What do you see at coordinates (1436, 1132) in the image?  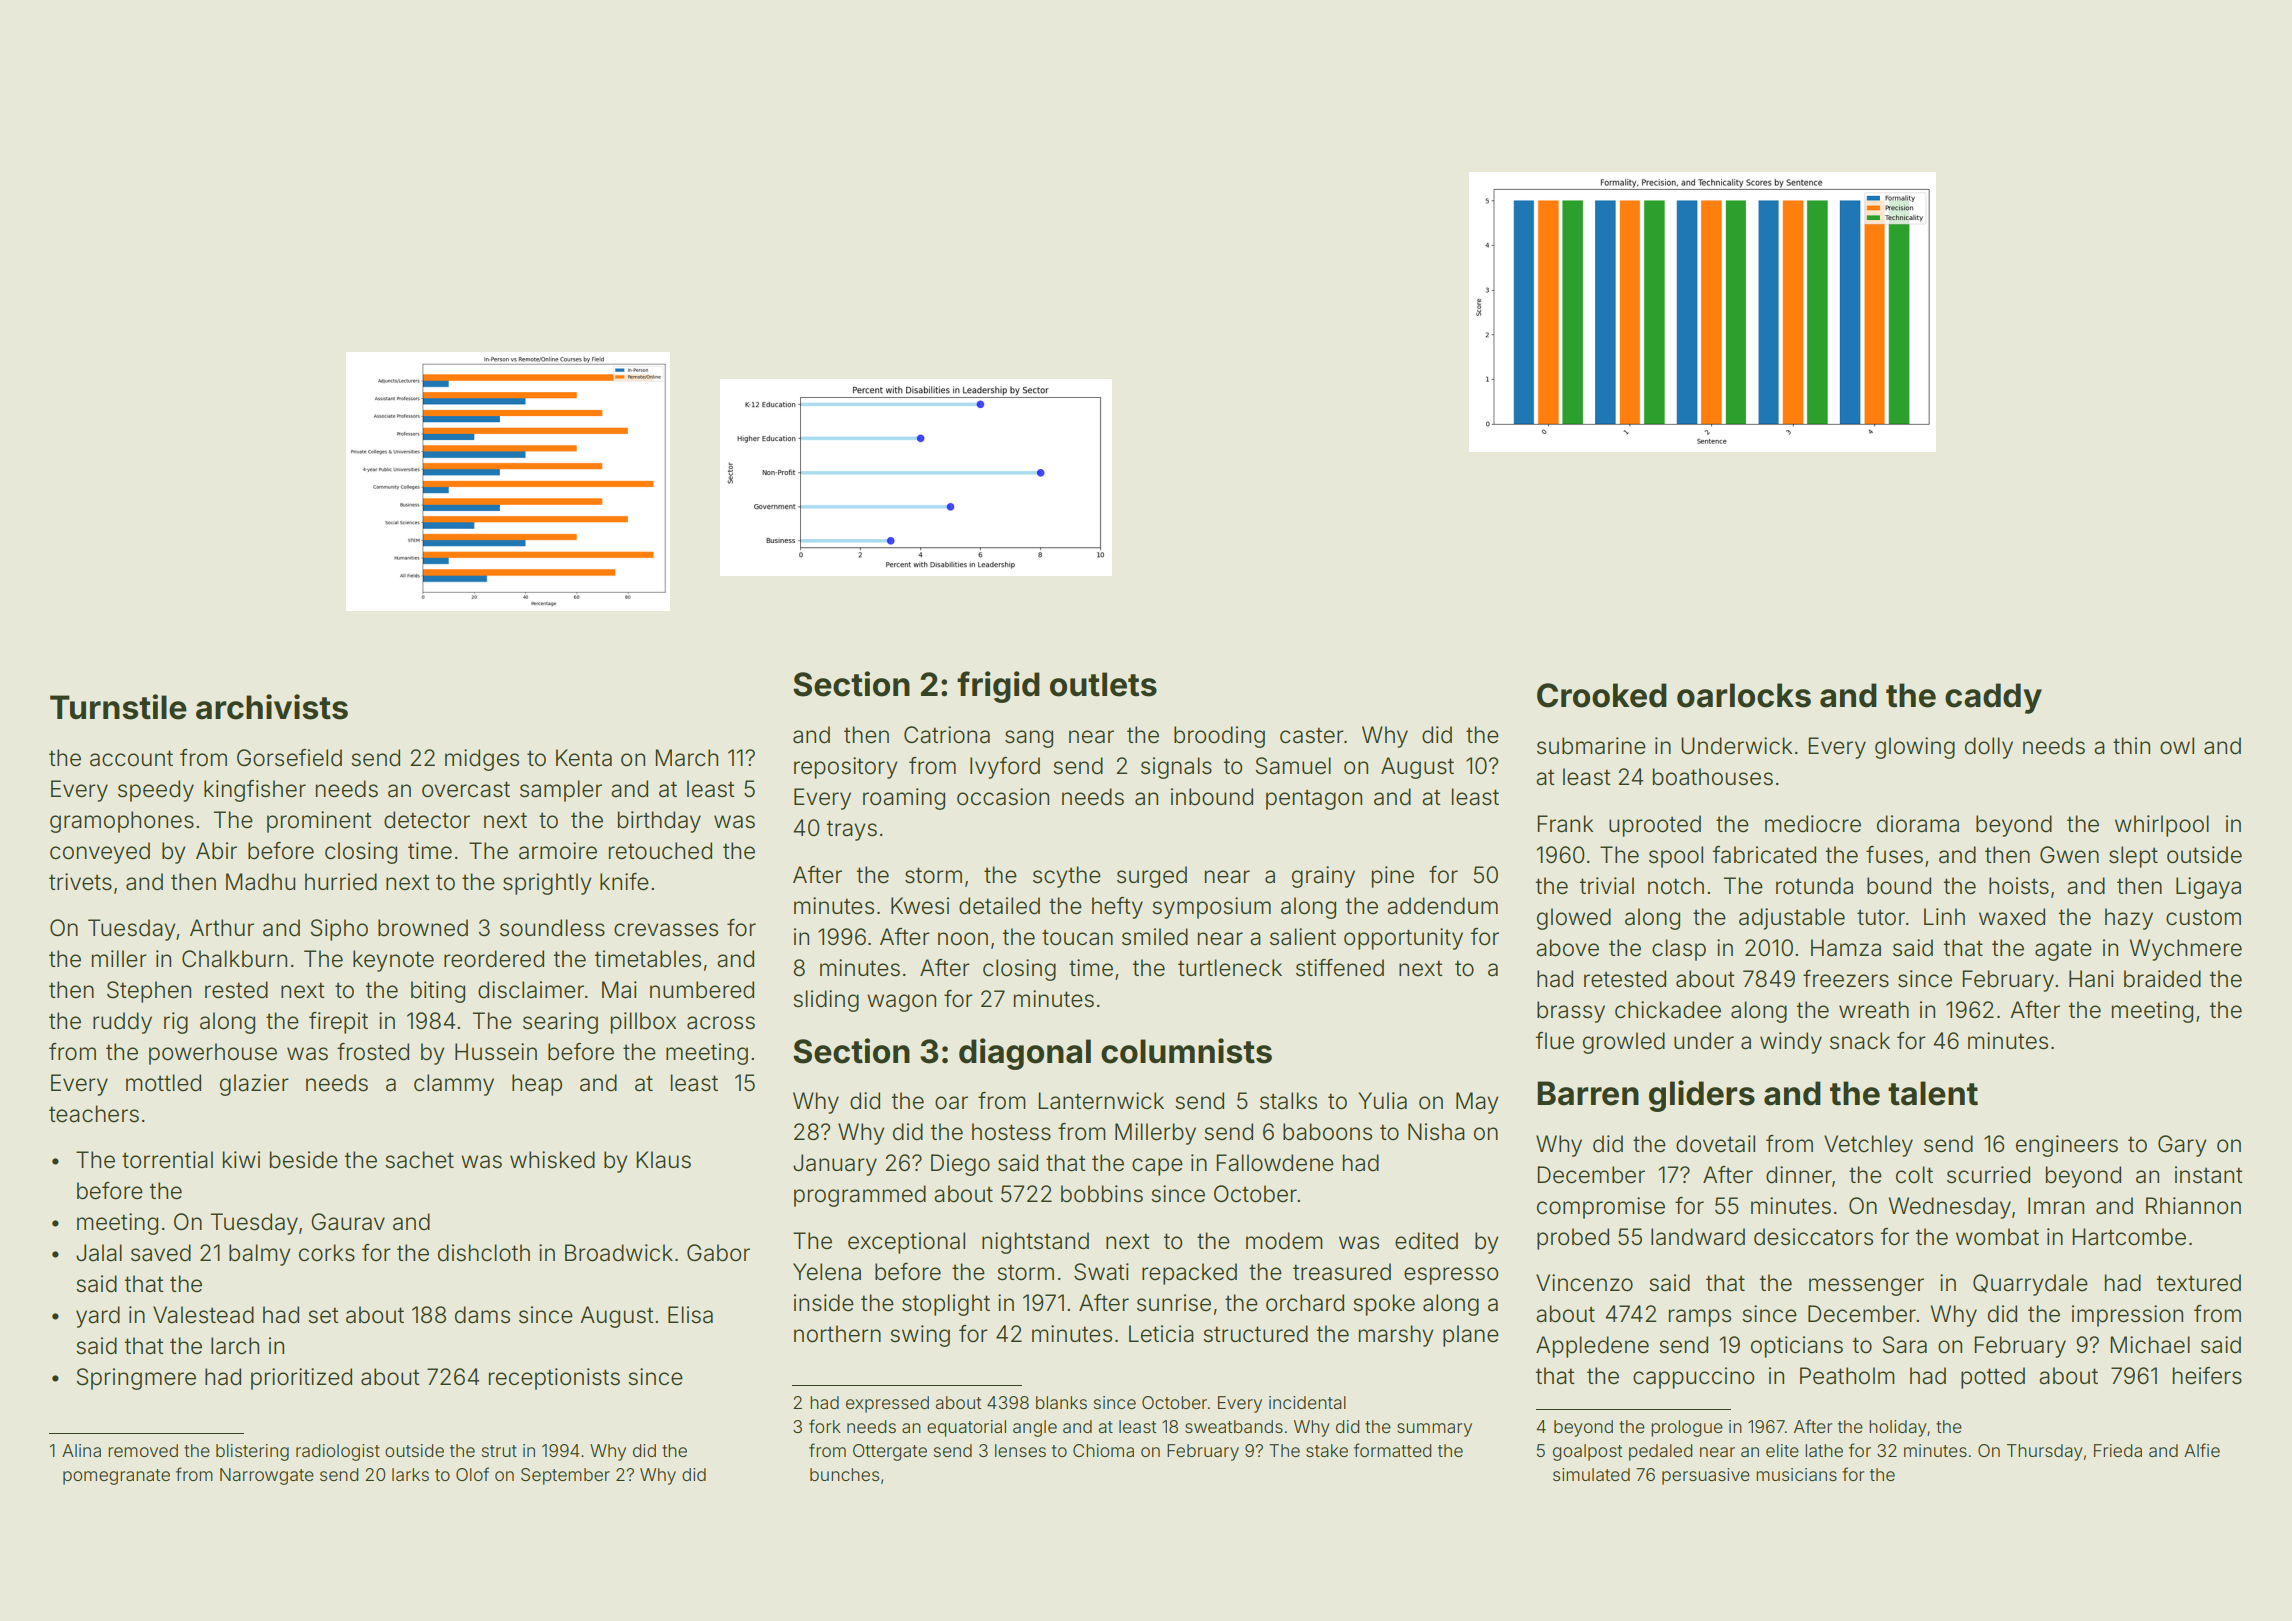 I see `Nisha` at bounding box center [1436, 1132].
